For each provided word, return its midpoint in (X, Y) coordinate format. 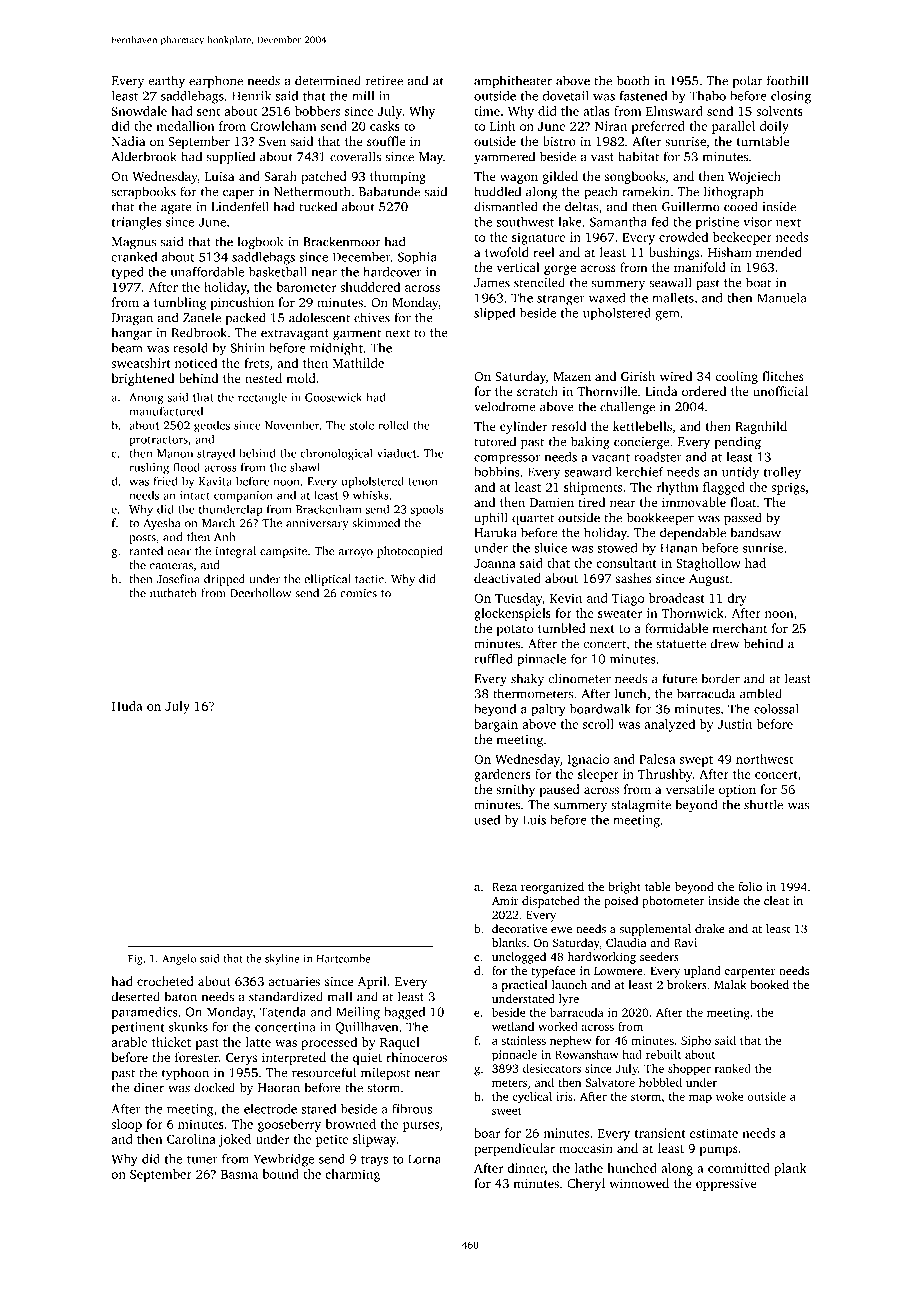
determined (328, 80)
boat (758, 282)
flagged (724, 488)
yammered (504, 157)
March (218, 523)
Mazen (572, 376)
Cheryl (586, 1184)
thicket (171, 1042)
